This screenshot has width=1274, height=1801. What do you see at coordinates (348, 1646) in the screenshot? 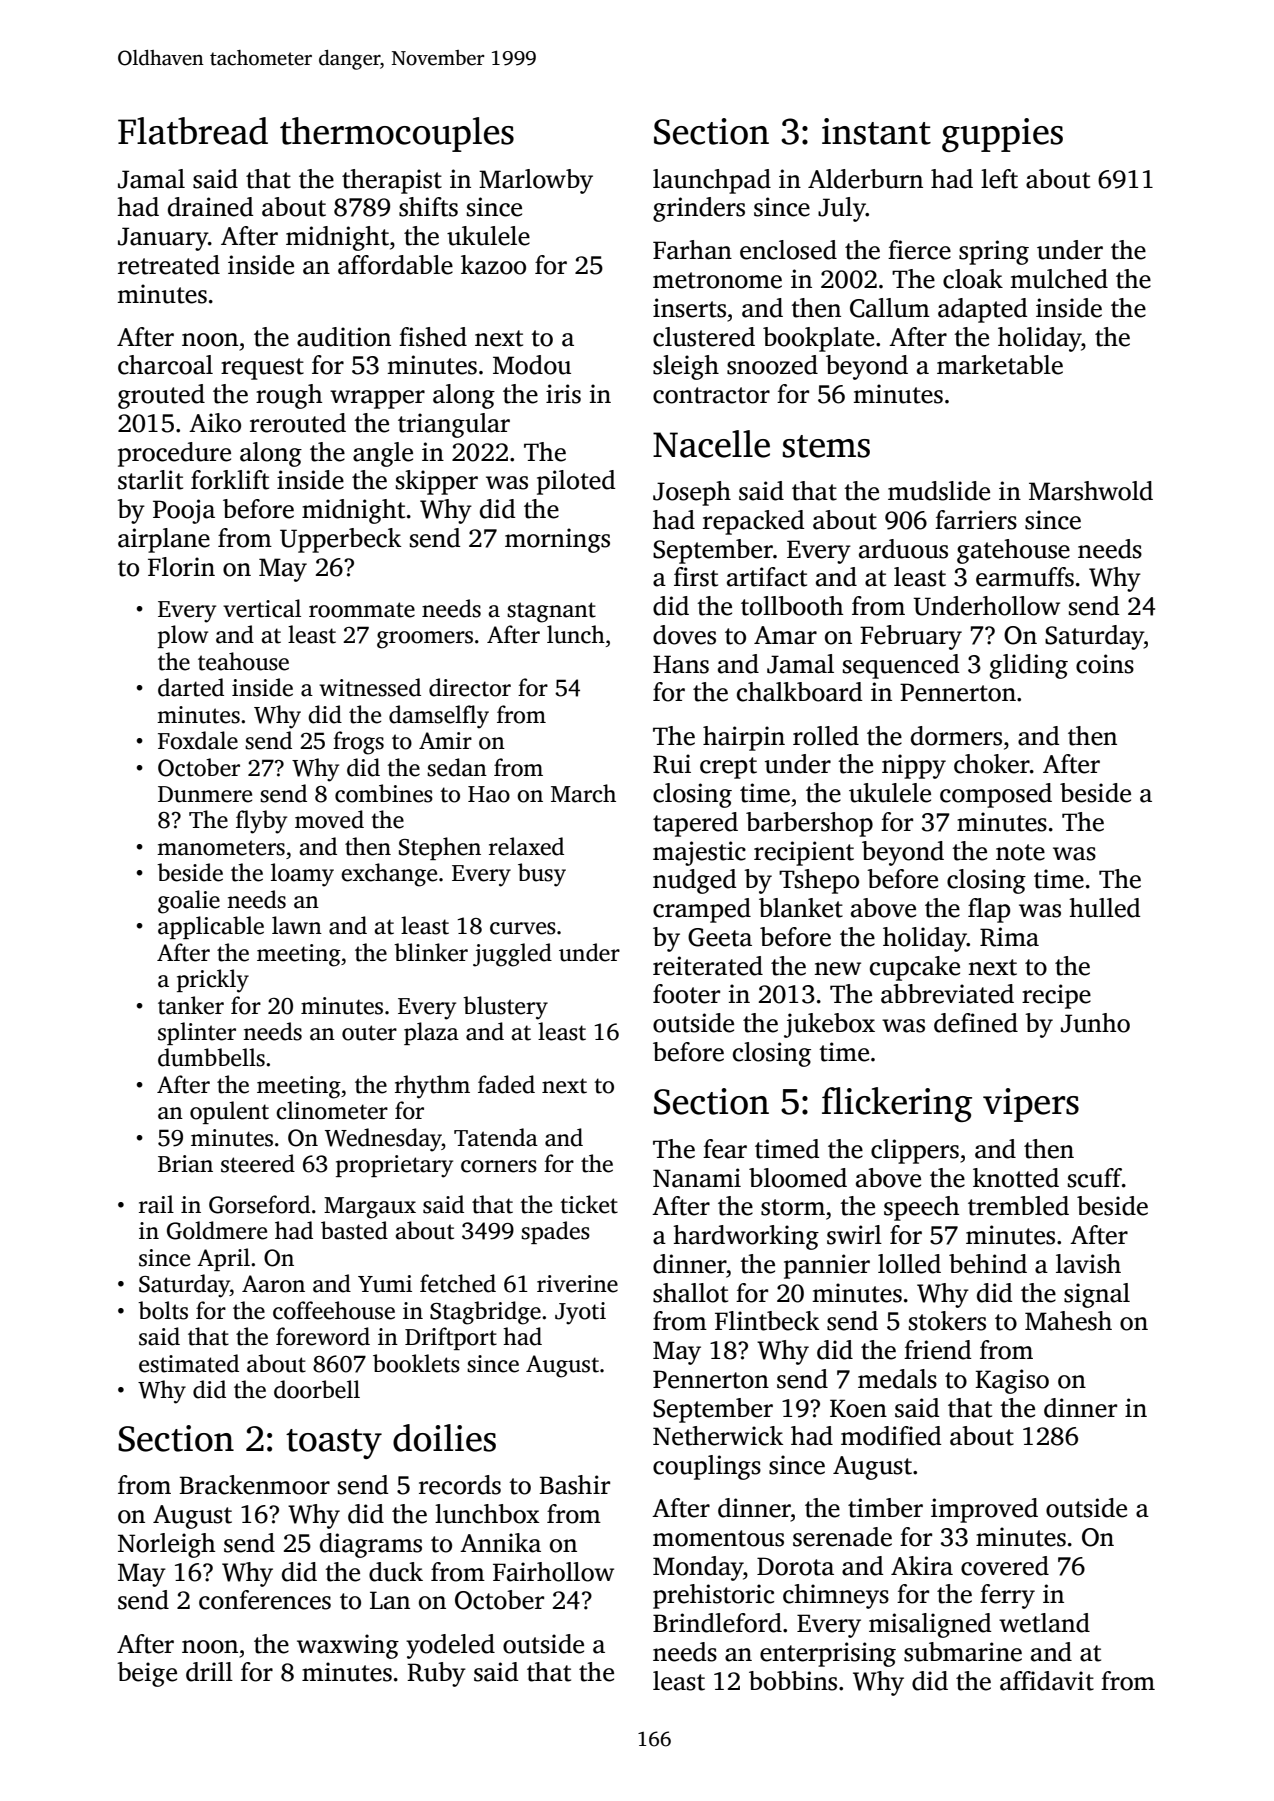
I see `waxwing` at bounding box center [348, 1646].
